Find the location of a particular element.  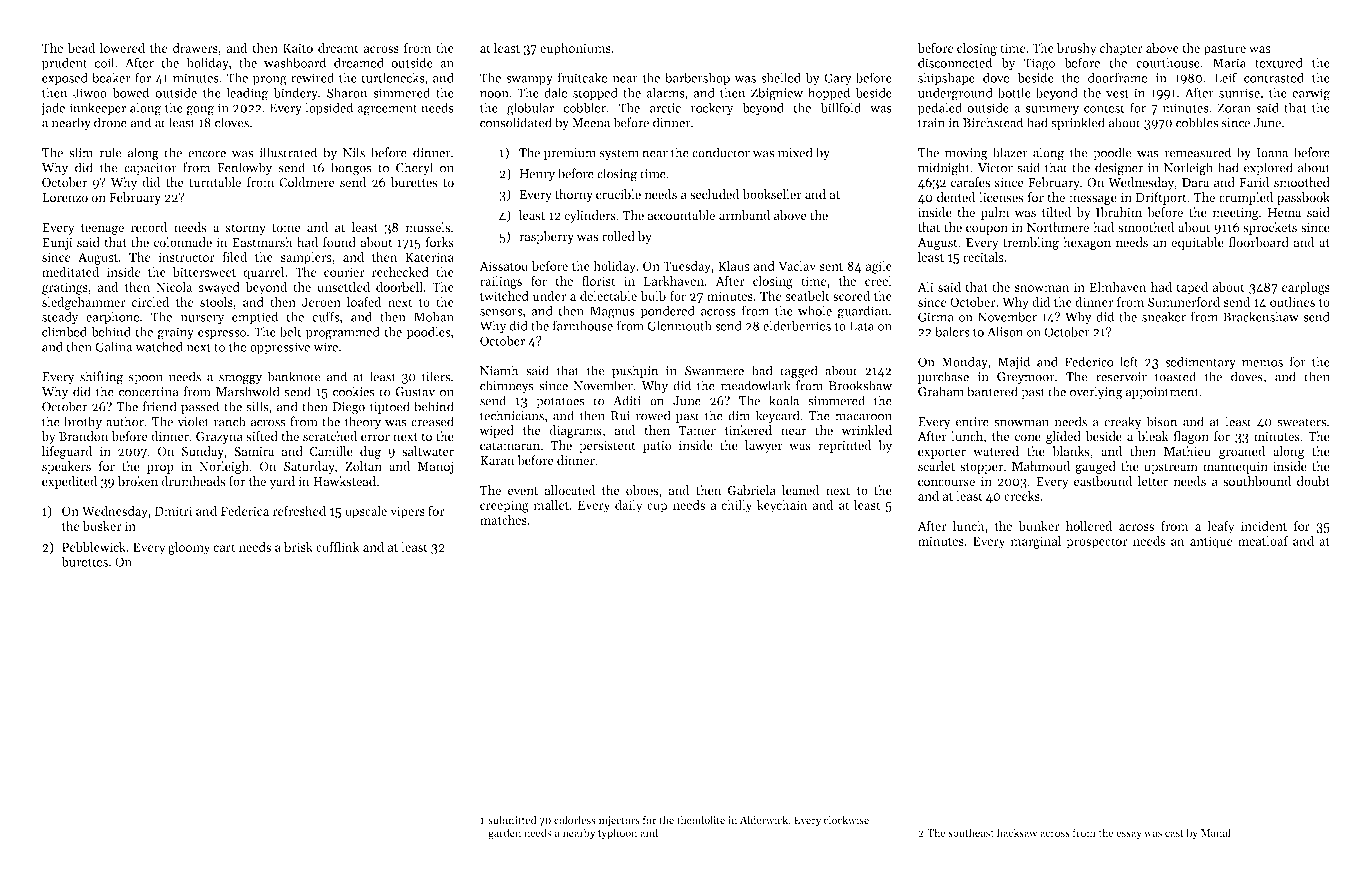

smoggy is located at coordinates (240, 380).
